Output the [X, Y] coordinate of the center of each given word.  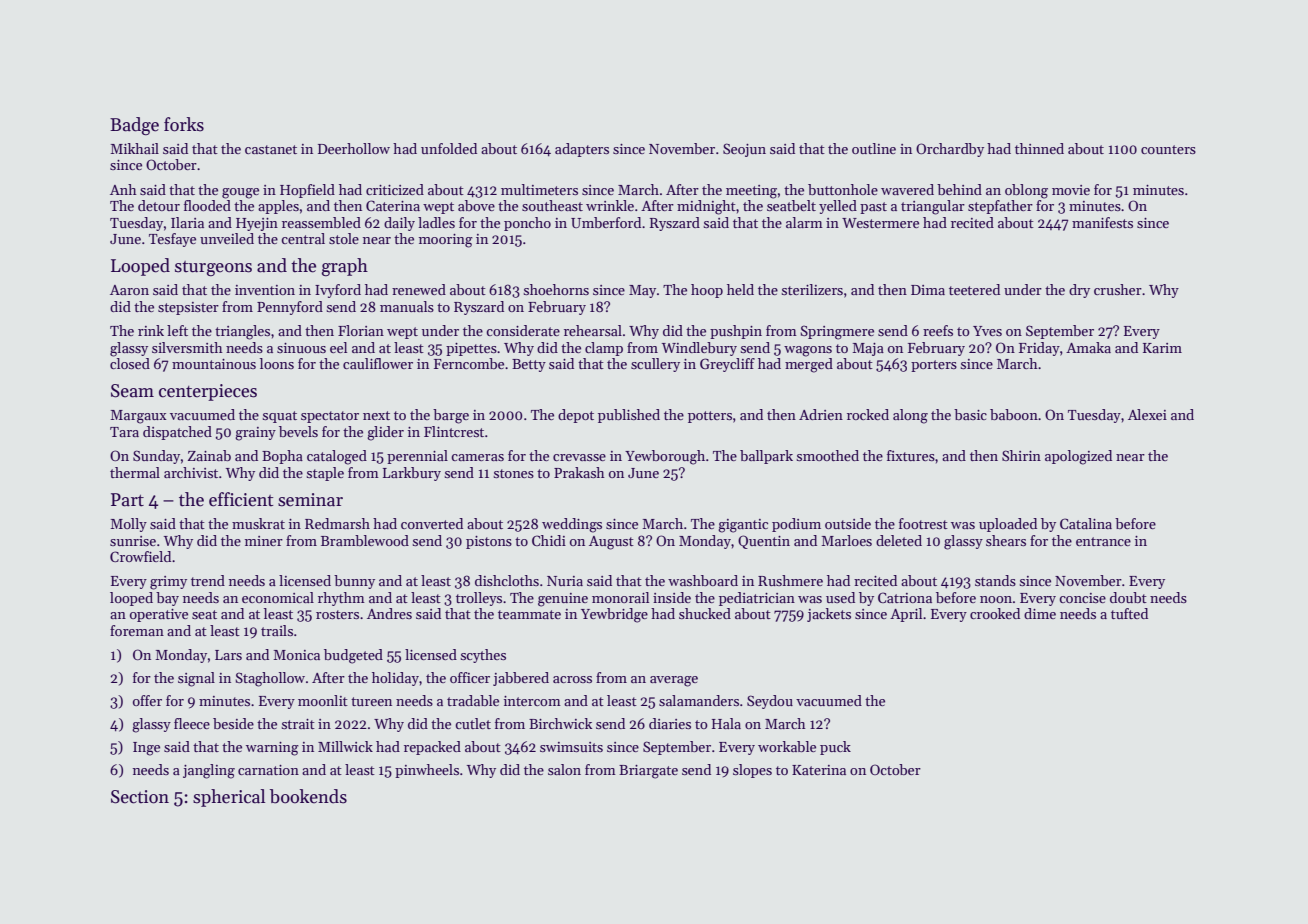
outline [874, 148]
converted [432, 523]
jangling [209, 771]
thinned [1039, 148]
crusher [1118, 289]
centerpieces [208, 392]
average [674, 681]
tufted [1129, 613]
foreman [137, 630]
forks [184, 124]
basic [970, 414]
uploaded [1008, 525]
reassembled [321, 222]
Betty [529, 365]
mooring [446, 241]
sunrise [133, 541]
